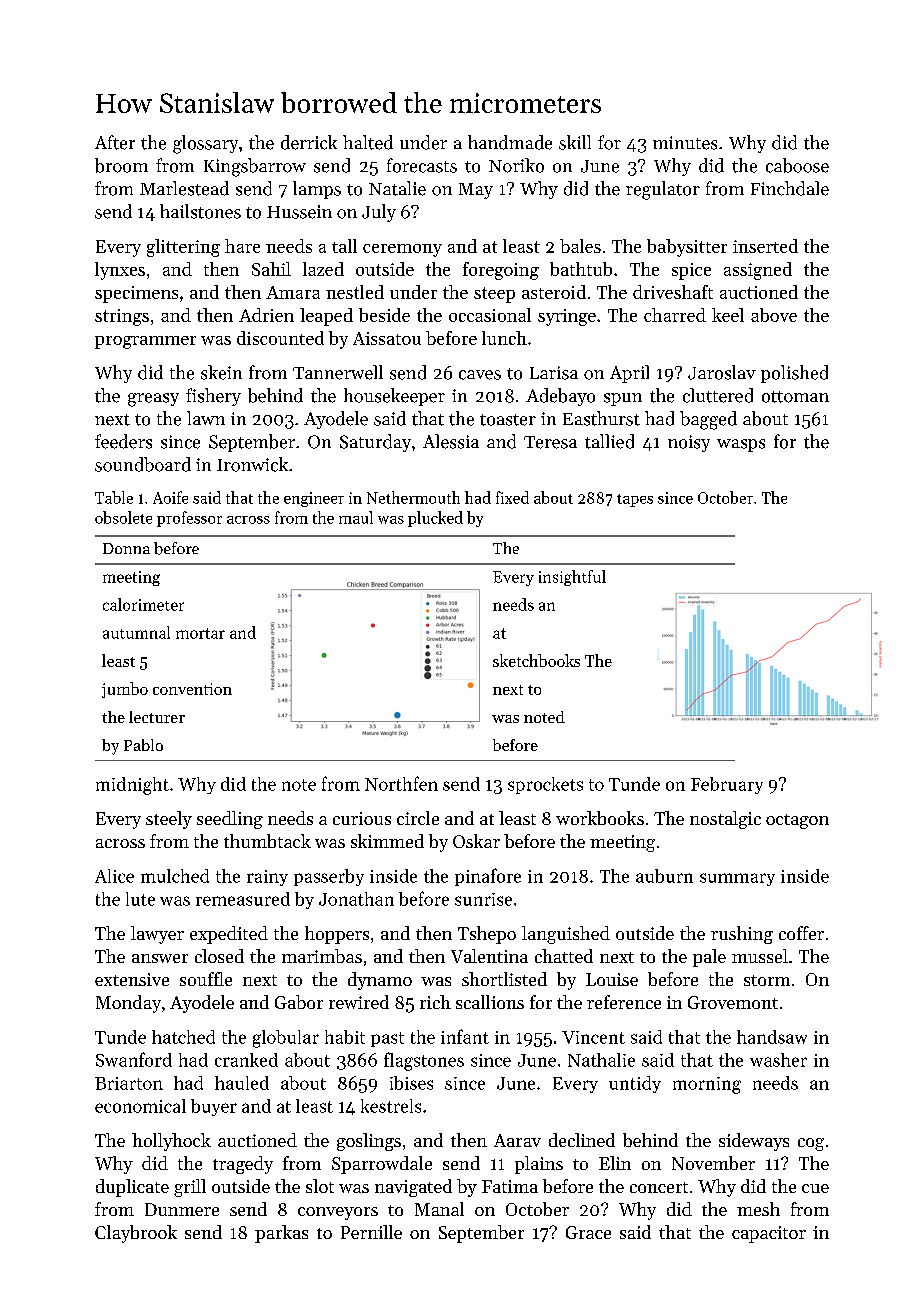 Image resolution: width=924 pixels, height=1308 pixels. Describe the element at coordinates (489, 956) in the page. I see `Valentina` at that location.
